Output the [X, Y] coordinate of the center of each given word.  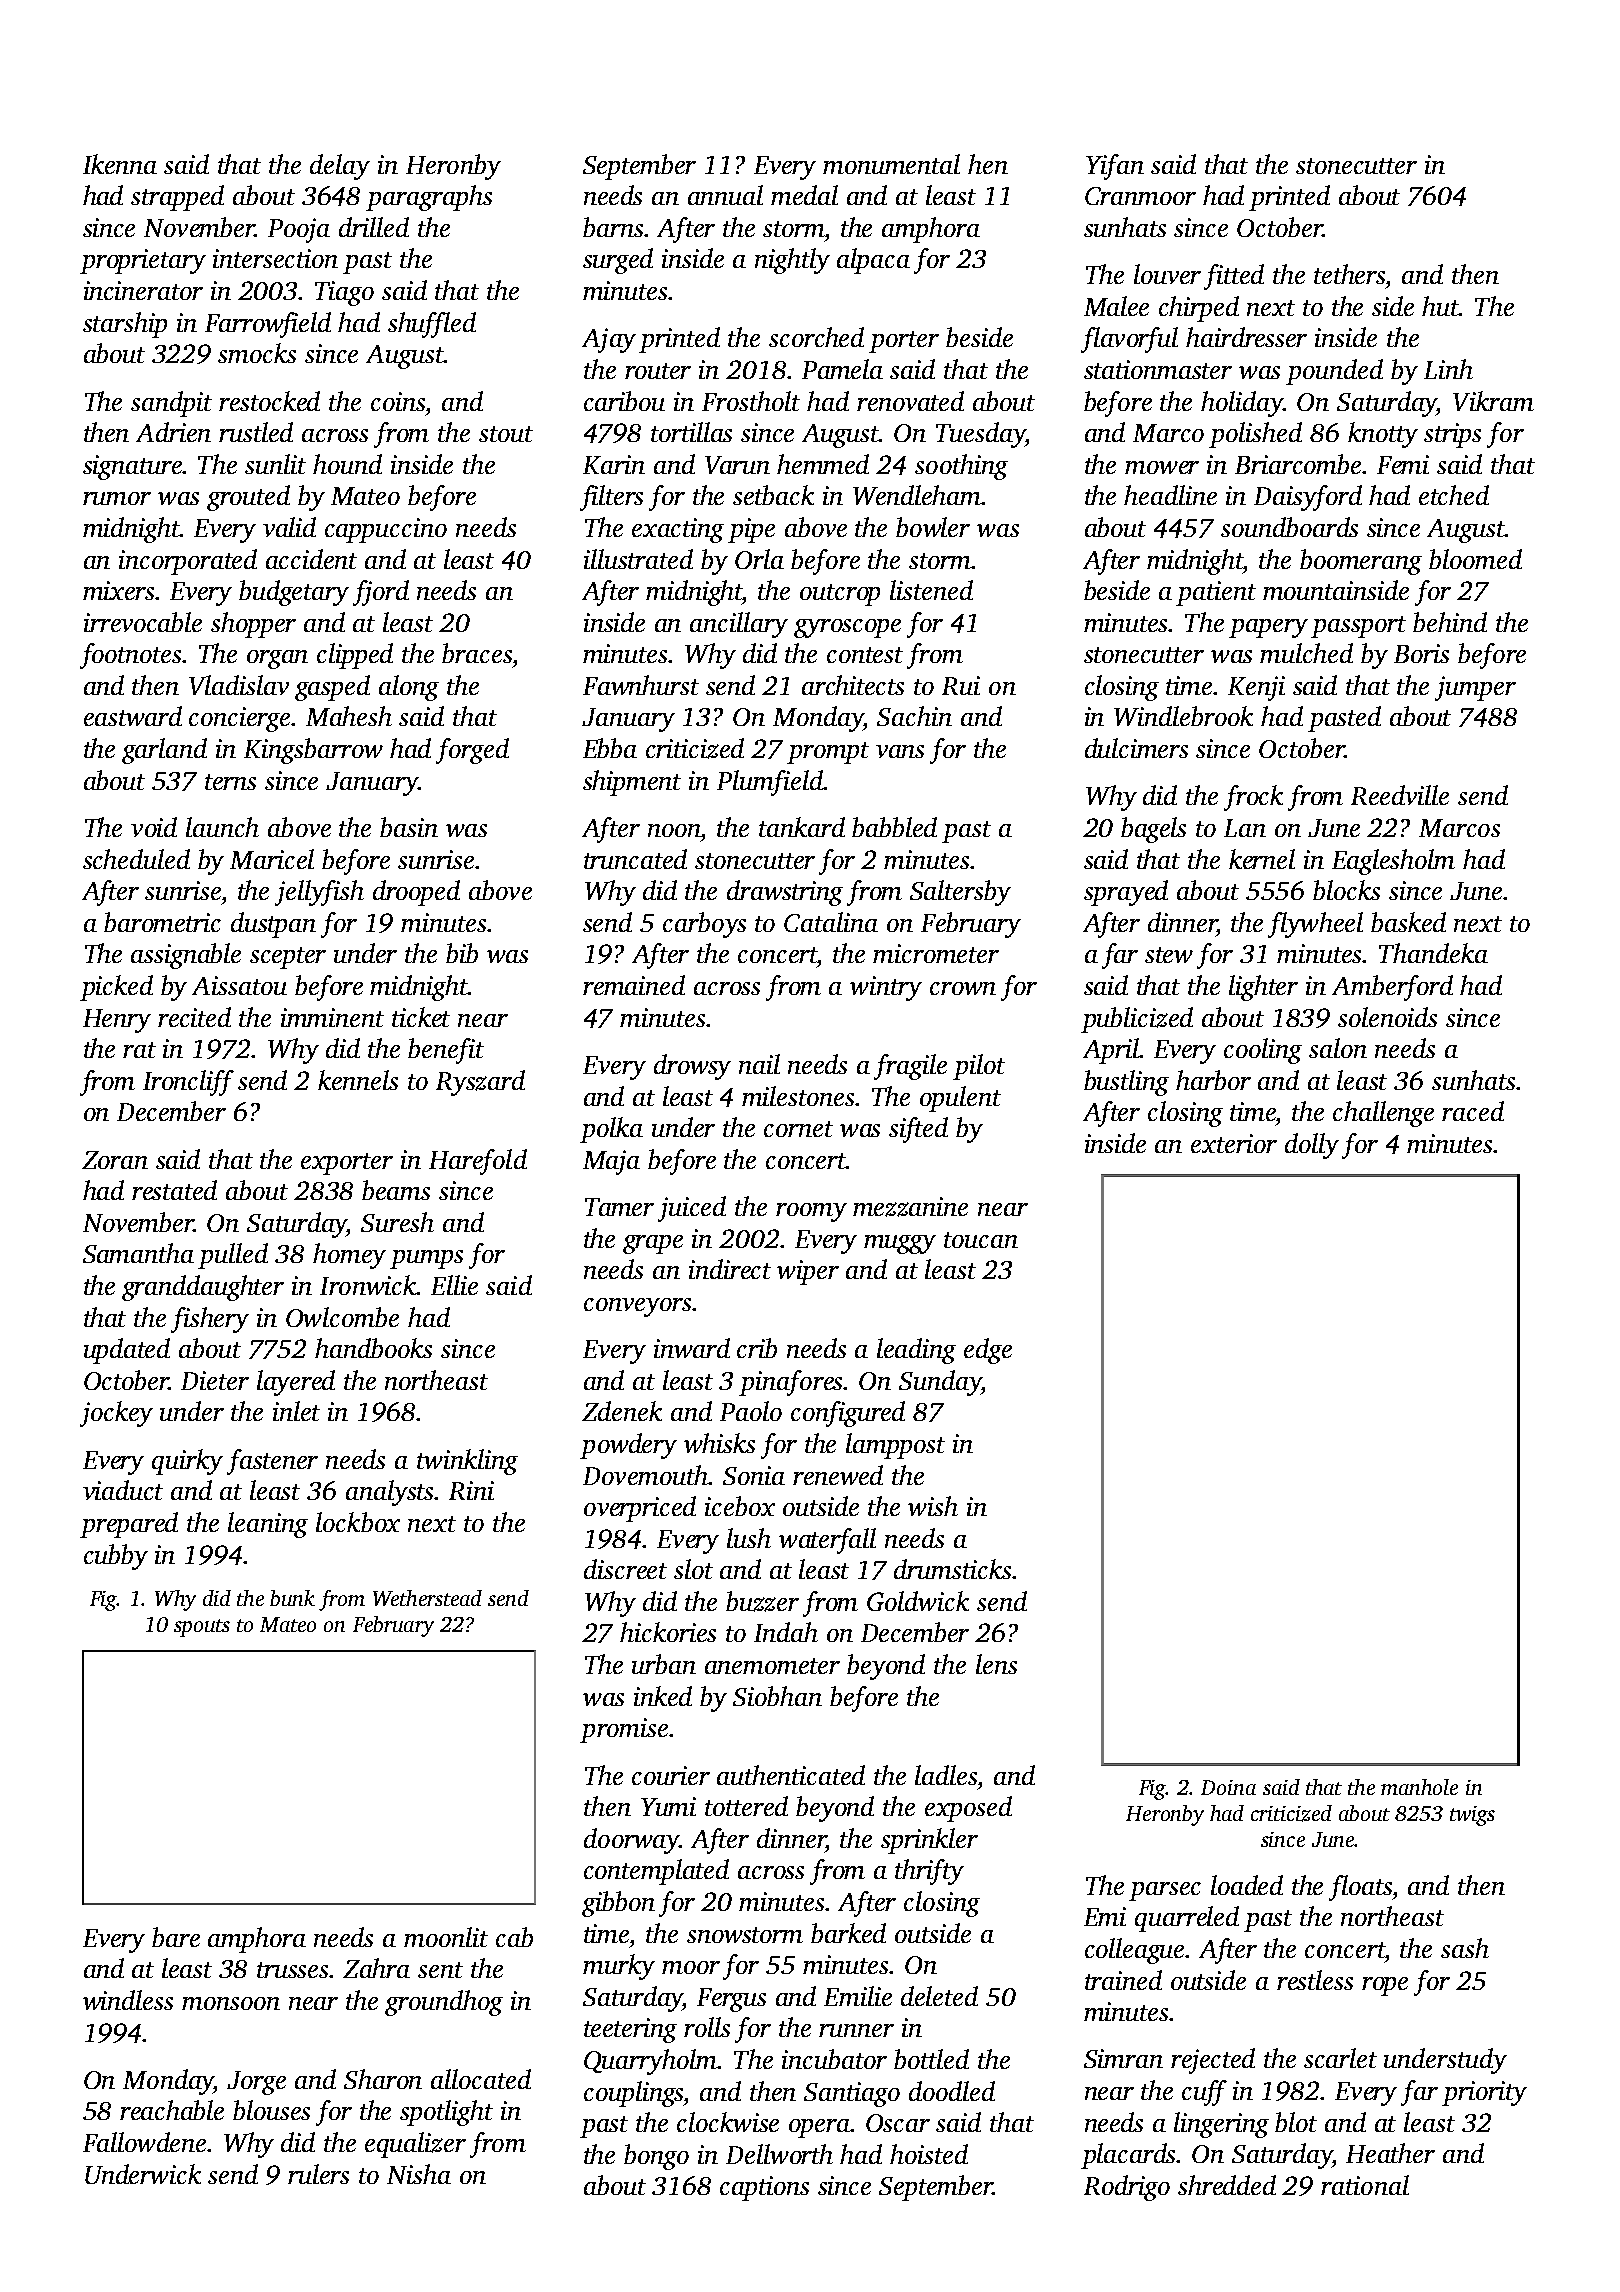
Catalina [831, 922]
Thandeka [1433, 953]
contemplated [656, 1872]
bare [176, 1937]
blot [1296, 2122]
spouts [202, 1628]
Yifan [1115, 167]
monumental [891, 164]
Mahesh [349, 716]
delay [340, 167]
